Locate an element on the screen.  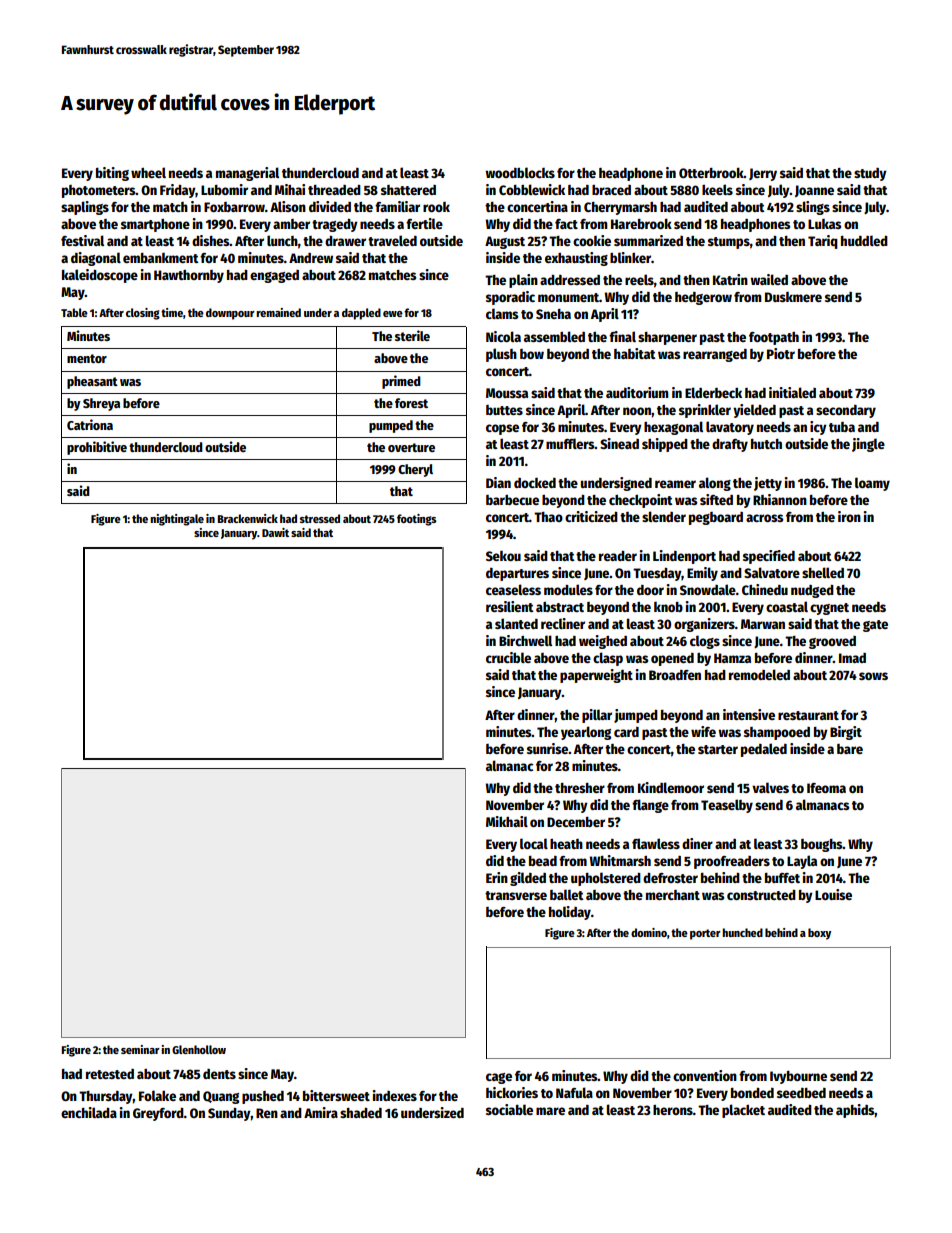
crucible is located at coordinates (508, 657).
